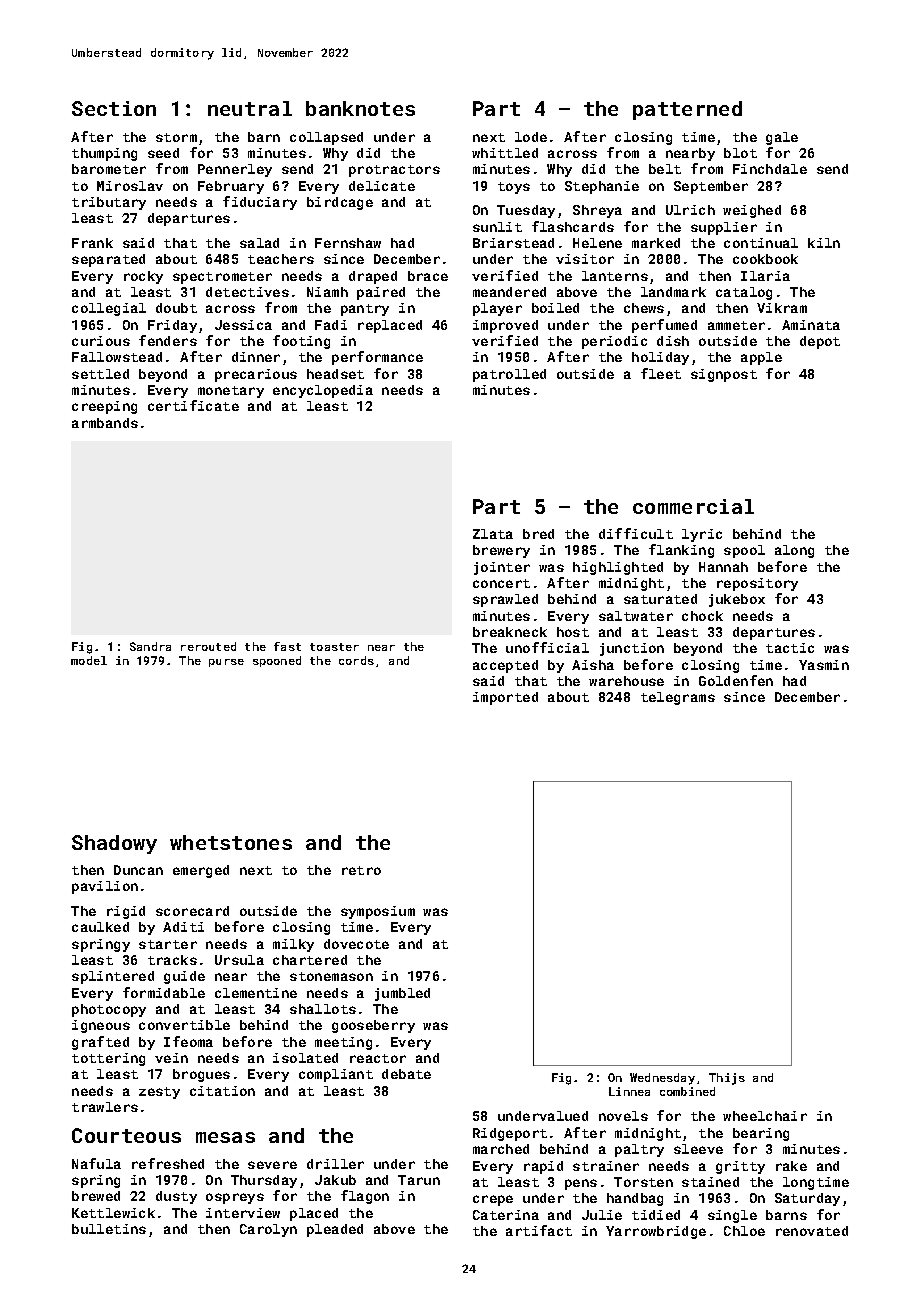 The width and height of the screenshot is (924, 1308). Describe the element at coordinates (509, 375) in the screenshot. I see `patrolled` at that location.
